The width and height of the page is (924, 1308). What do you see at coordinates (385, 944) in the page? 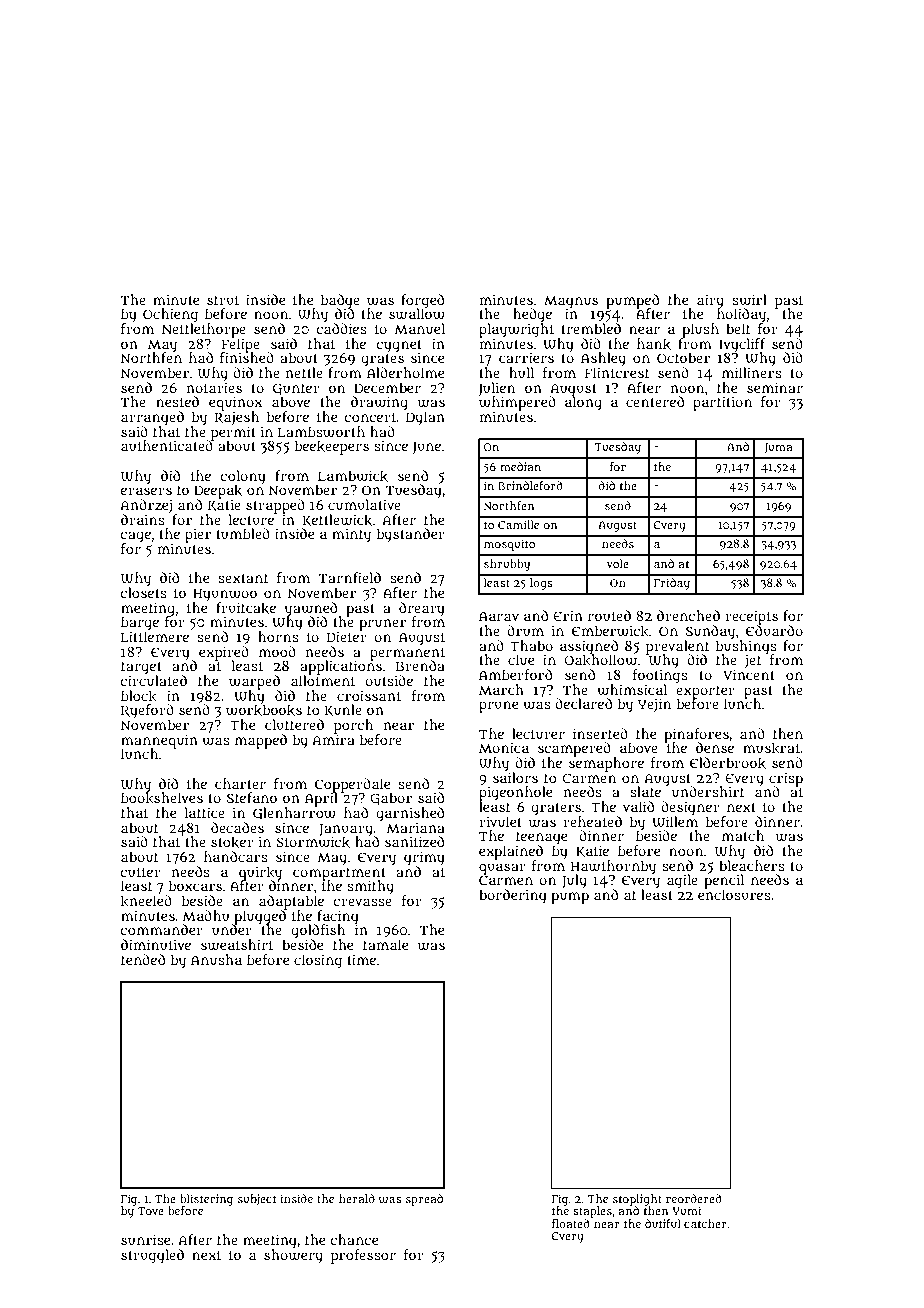
I see `tamale` at bounding box center [385, 944].
